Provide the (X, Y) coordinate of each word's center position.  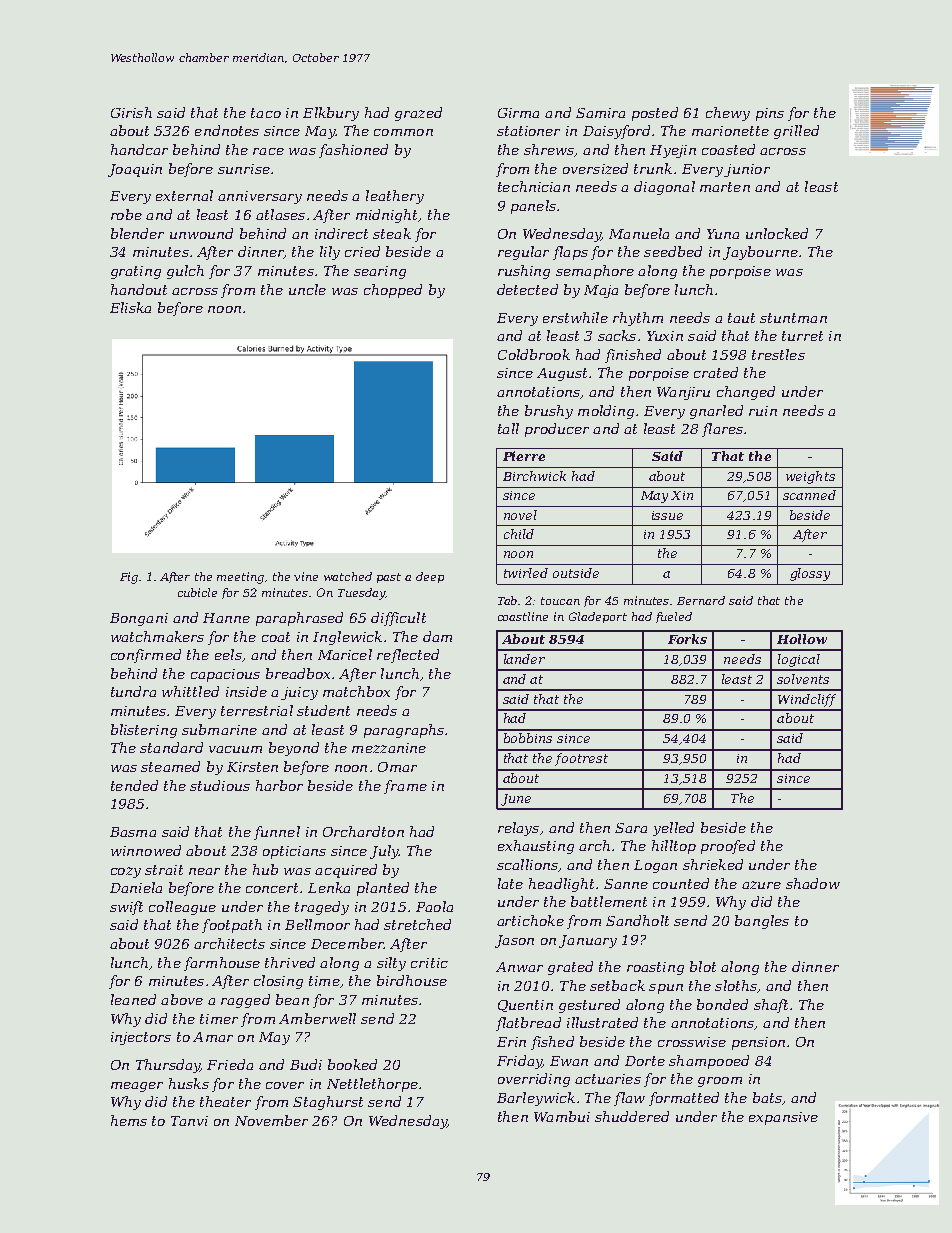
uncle (307, 289)
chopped (393, 291)
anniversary (260, 197)
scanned (809, 495)
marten (725, 187)
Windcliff (807, 700)
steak (392, 233)
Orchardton (363, 831)
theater (225, 1101)
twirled (526, 573)
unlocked (777, 233)
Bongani (139, 619)
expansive (783, 1118)
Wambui (562, 1116)
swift (126, 908)
